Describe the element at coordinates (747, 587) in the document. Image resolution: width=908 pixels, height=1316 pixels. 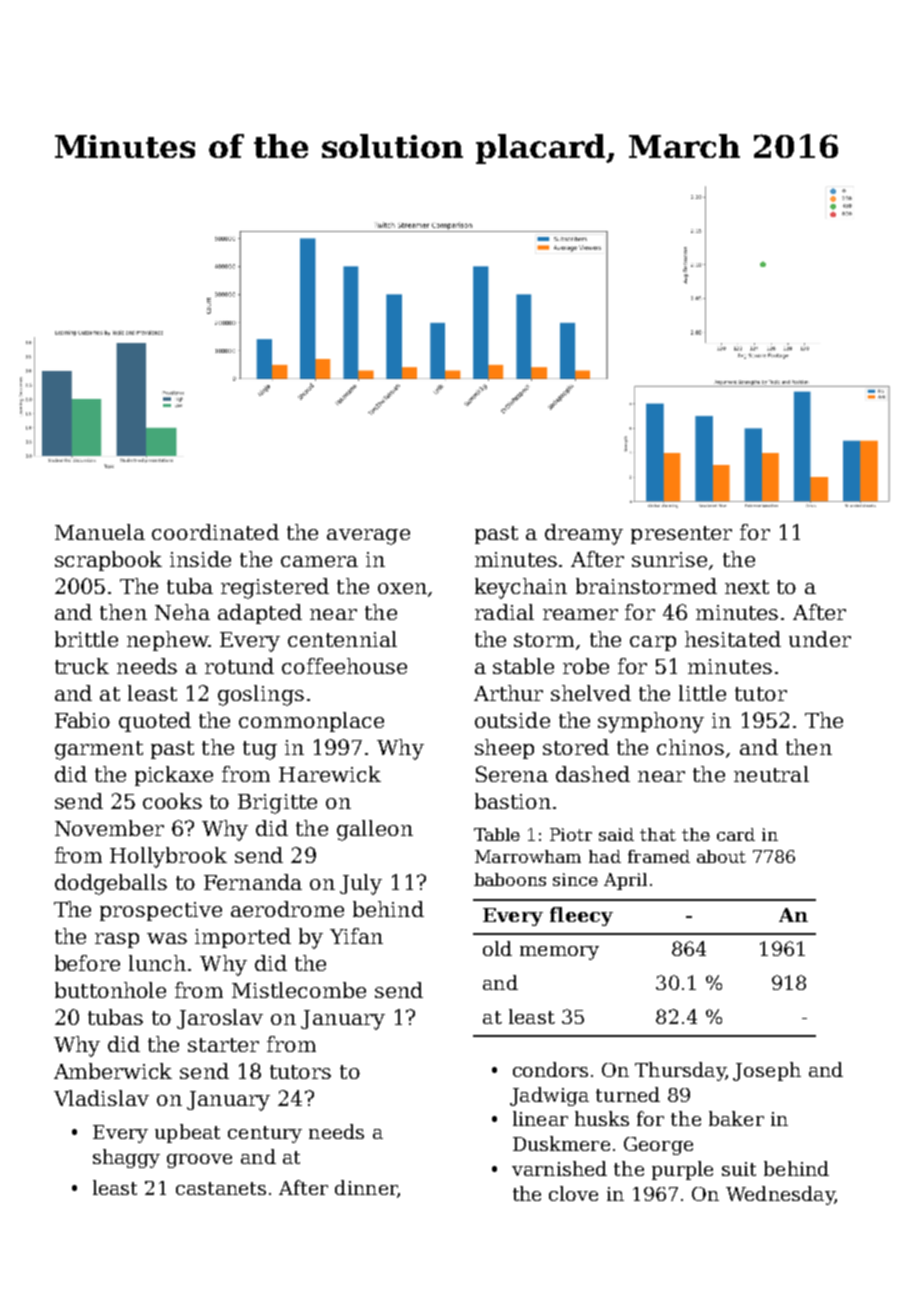
I see `next` at that location.
